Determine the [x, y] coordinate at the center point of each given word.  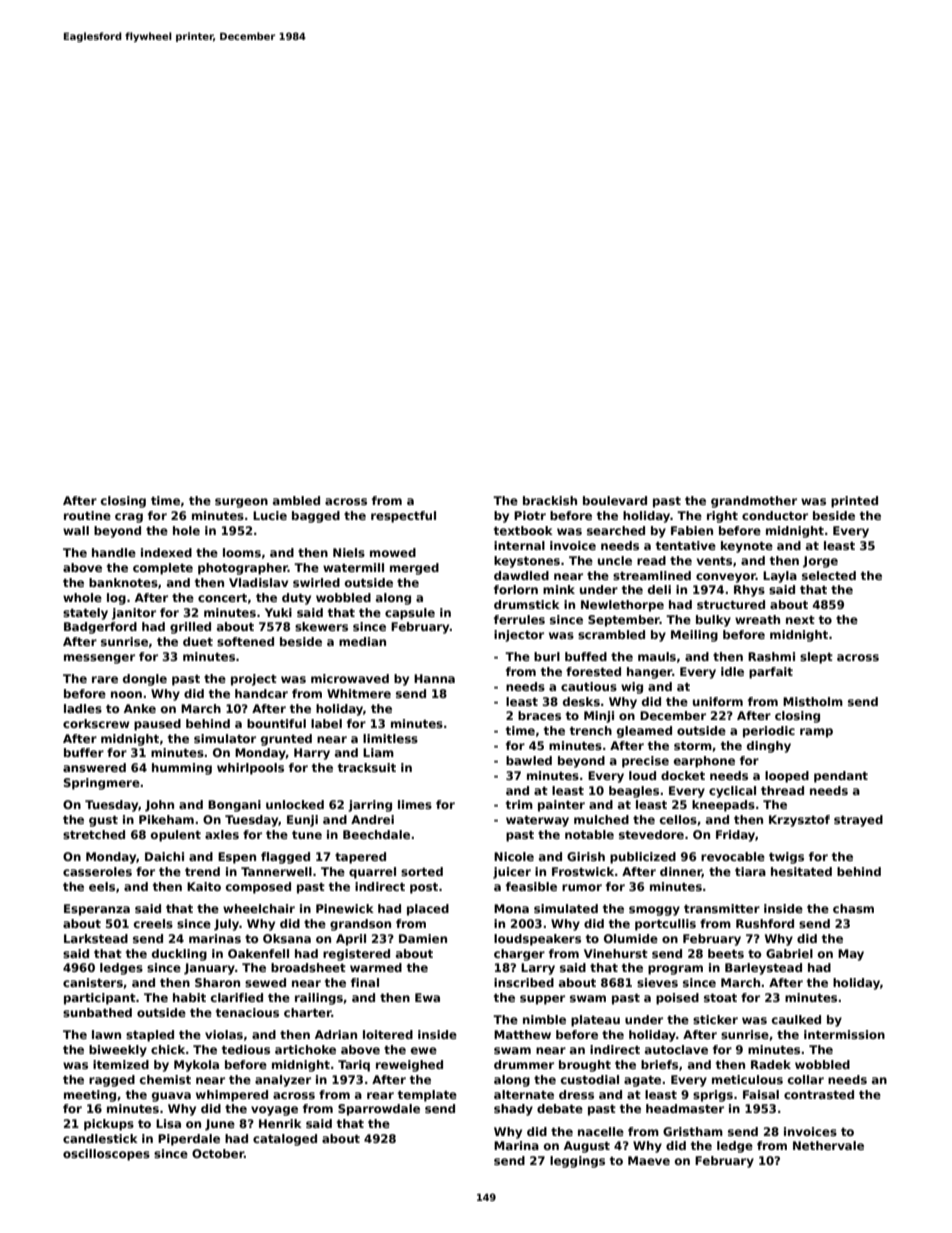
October [218, 1153]
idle [732, 671]
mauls [657, 656]
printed [854, 502]
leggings [577, 1162]
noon [126, 694]
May [851, 955]
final [365, 982]
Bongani [234, 806]
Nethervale [828, 1145]
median [362, 641]
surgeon [241, 503]
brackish [550, 500]
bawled [529, 760]
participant [100, 999]
